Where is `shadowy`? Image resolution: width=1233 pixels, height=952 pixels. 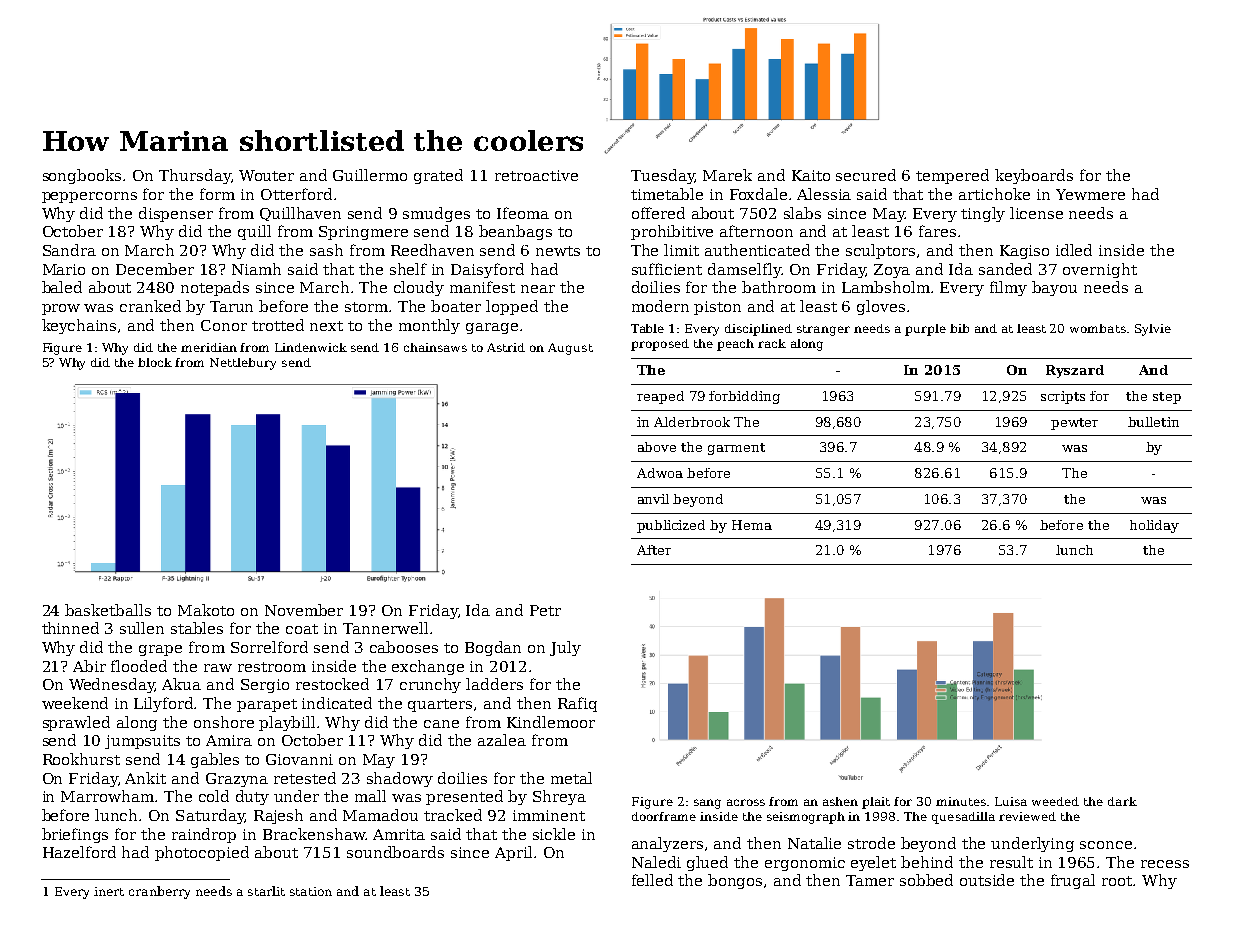
shadowy is located at coordinates (400, 779).
